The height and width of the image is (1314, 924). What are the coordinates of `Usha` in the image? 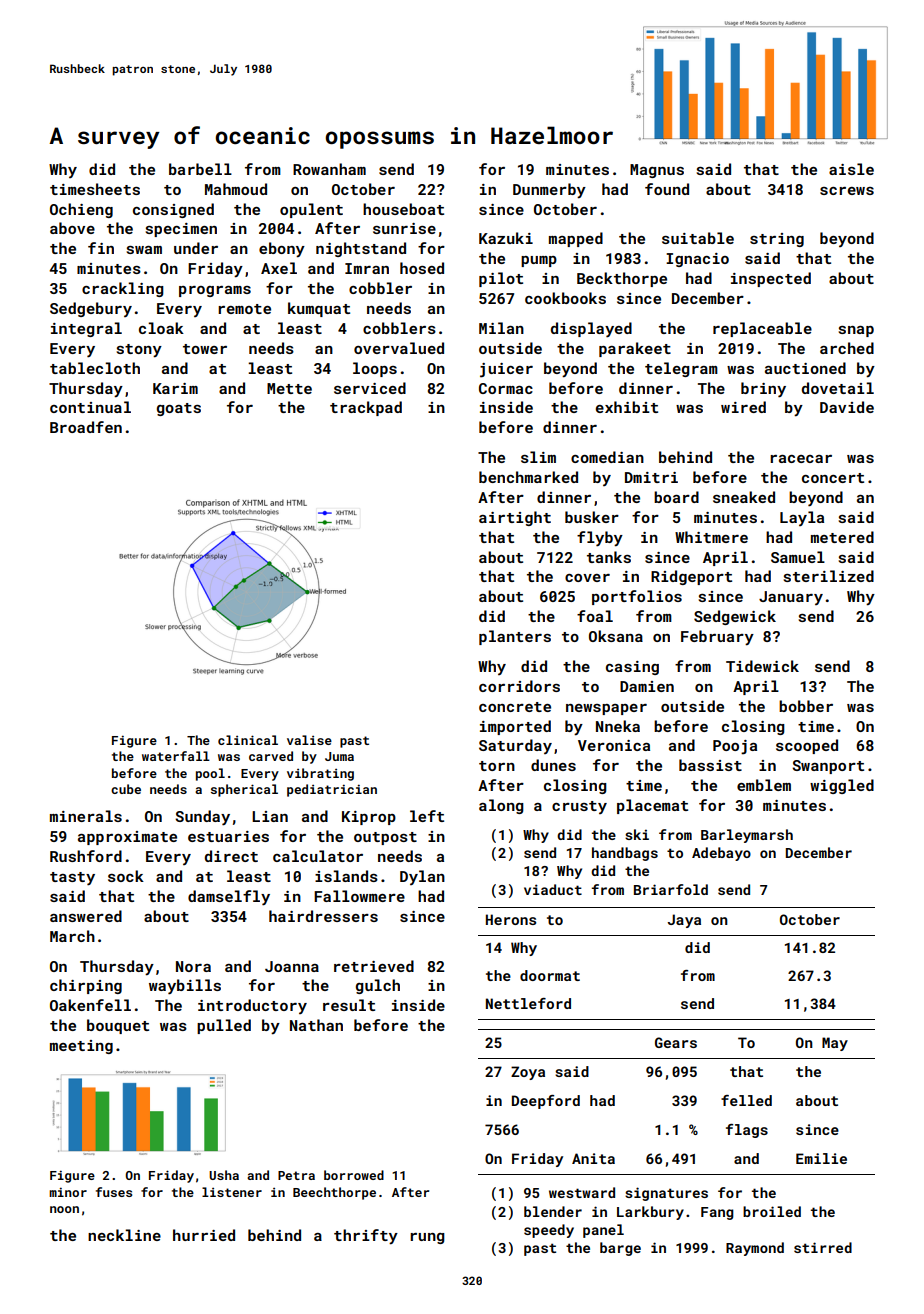 It's located at (224, 1175).
